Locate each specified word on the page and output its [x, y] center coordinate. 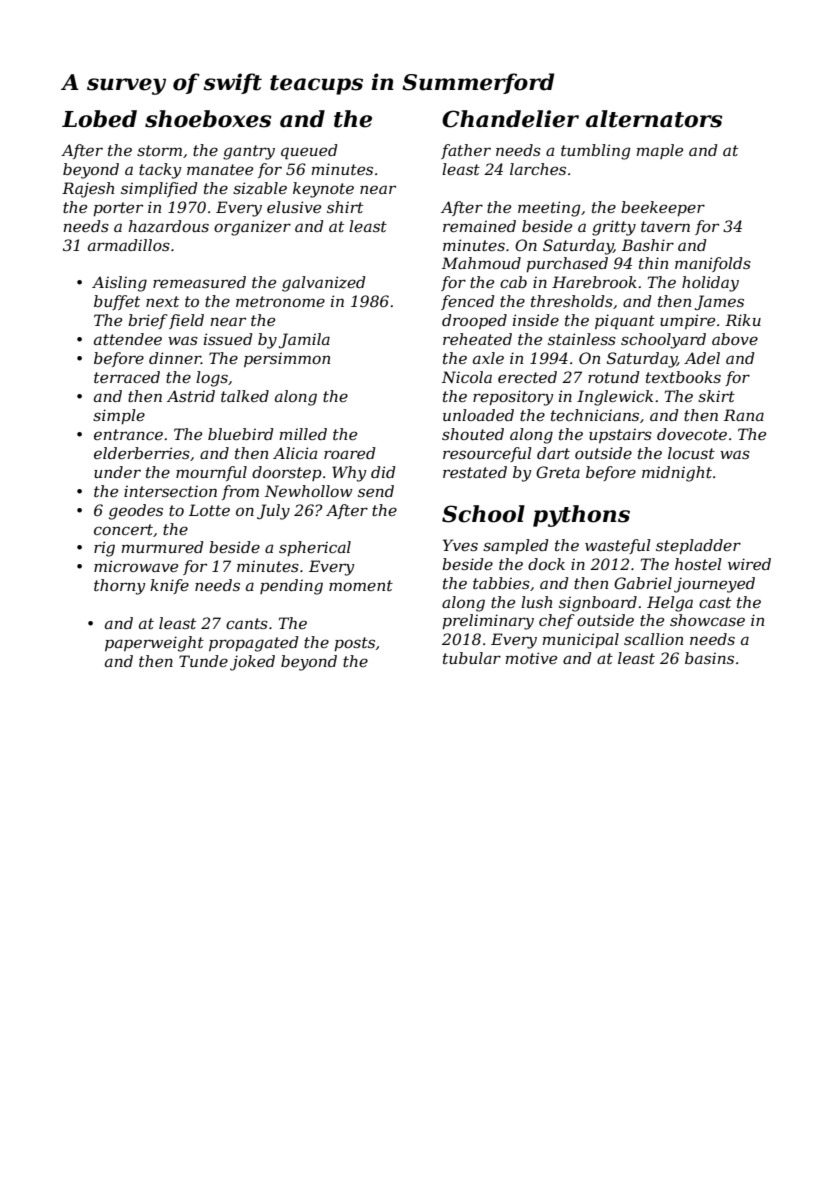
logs [212, 379]
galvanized [324, 284]
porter [118, 209]
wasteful [618, 546]
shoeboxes [208, 119]
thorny [120, 587]
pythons [581, 516]
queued [309, 152]
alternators [654, 119]
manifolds [713, 264]
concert [123, 529]
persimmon [287, 359]
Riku [743, 320]
